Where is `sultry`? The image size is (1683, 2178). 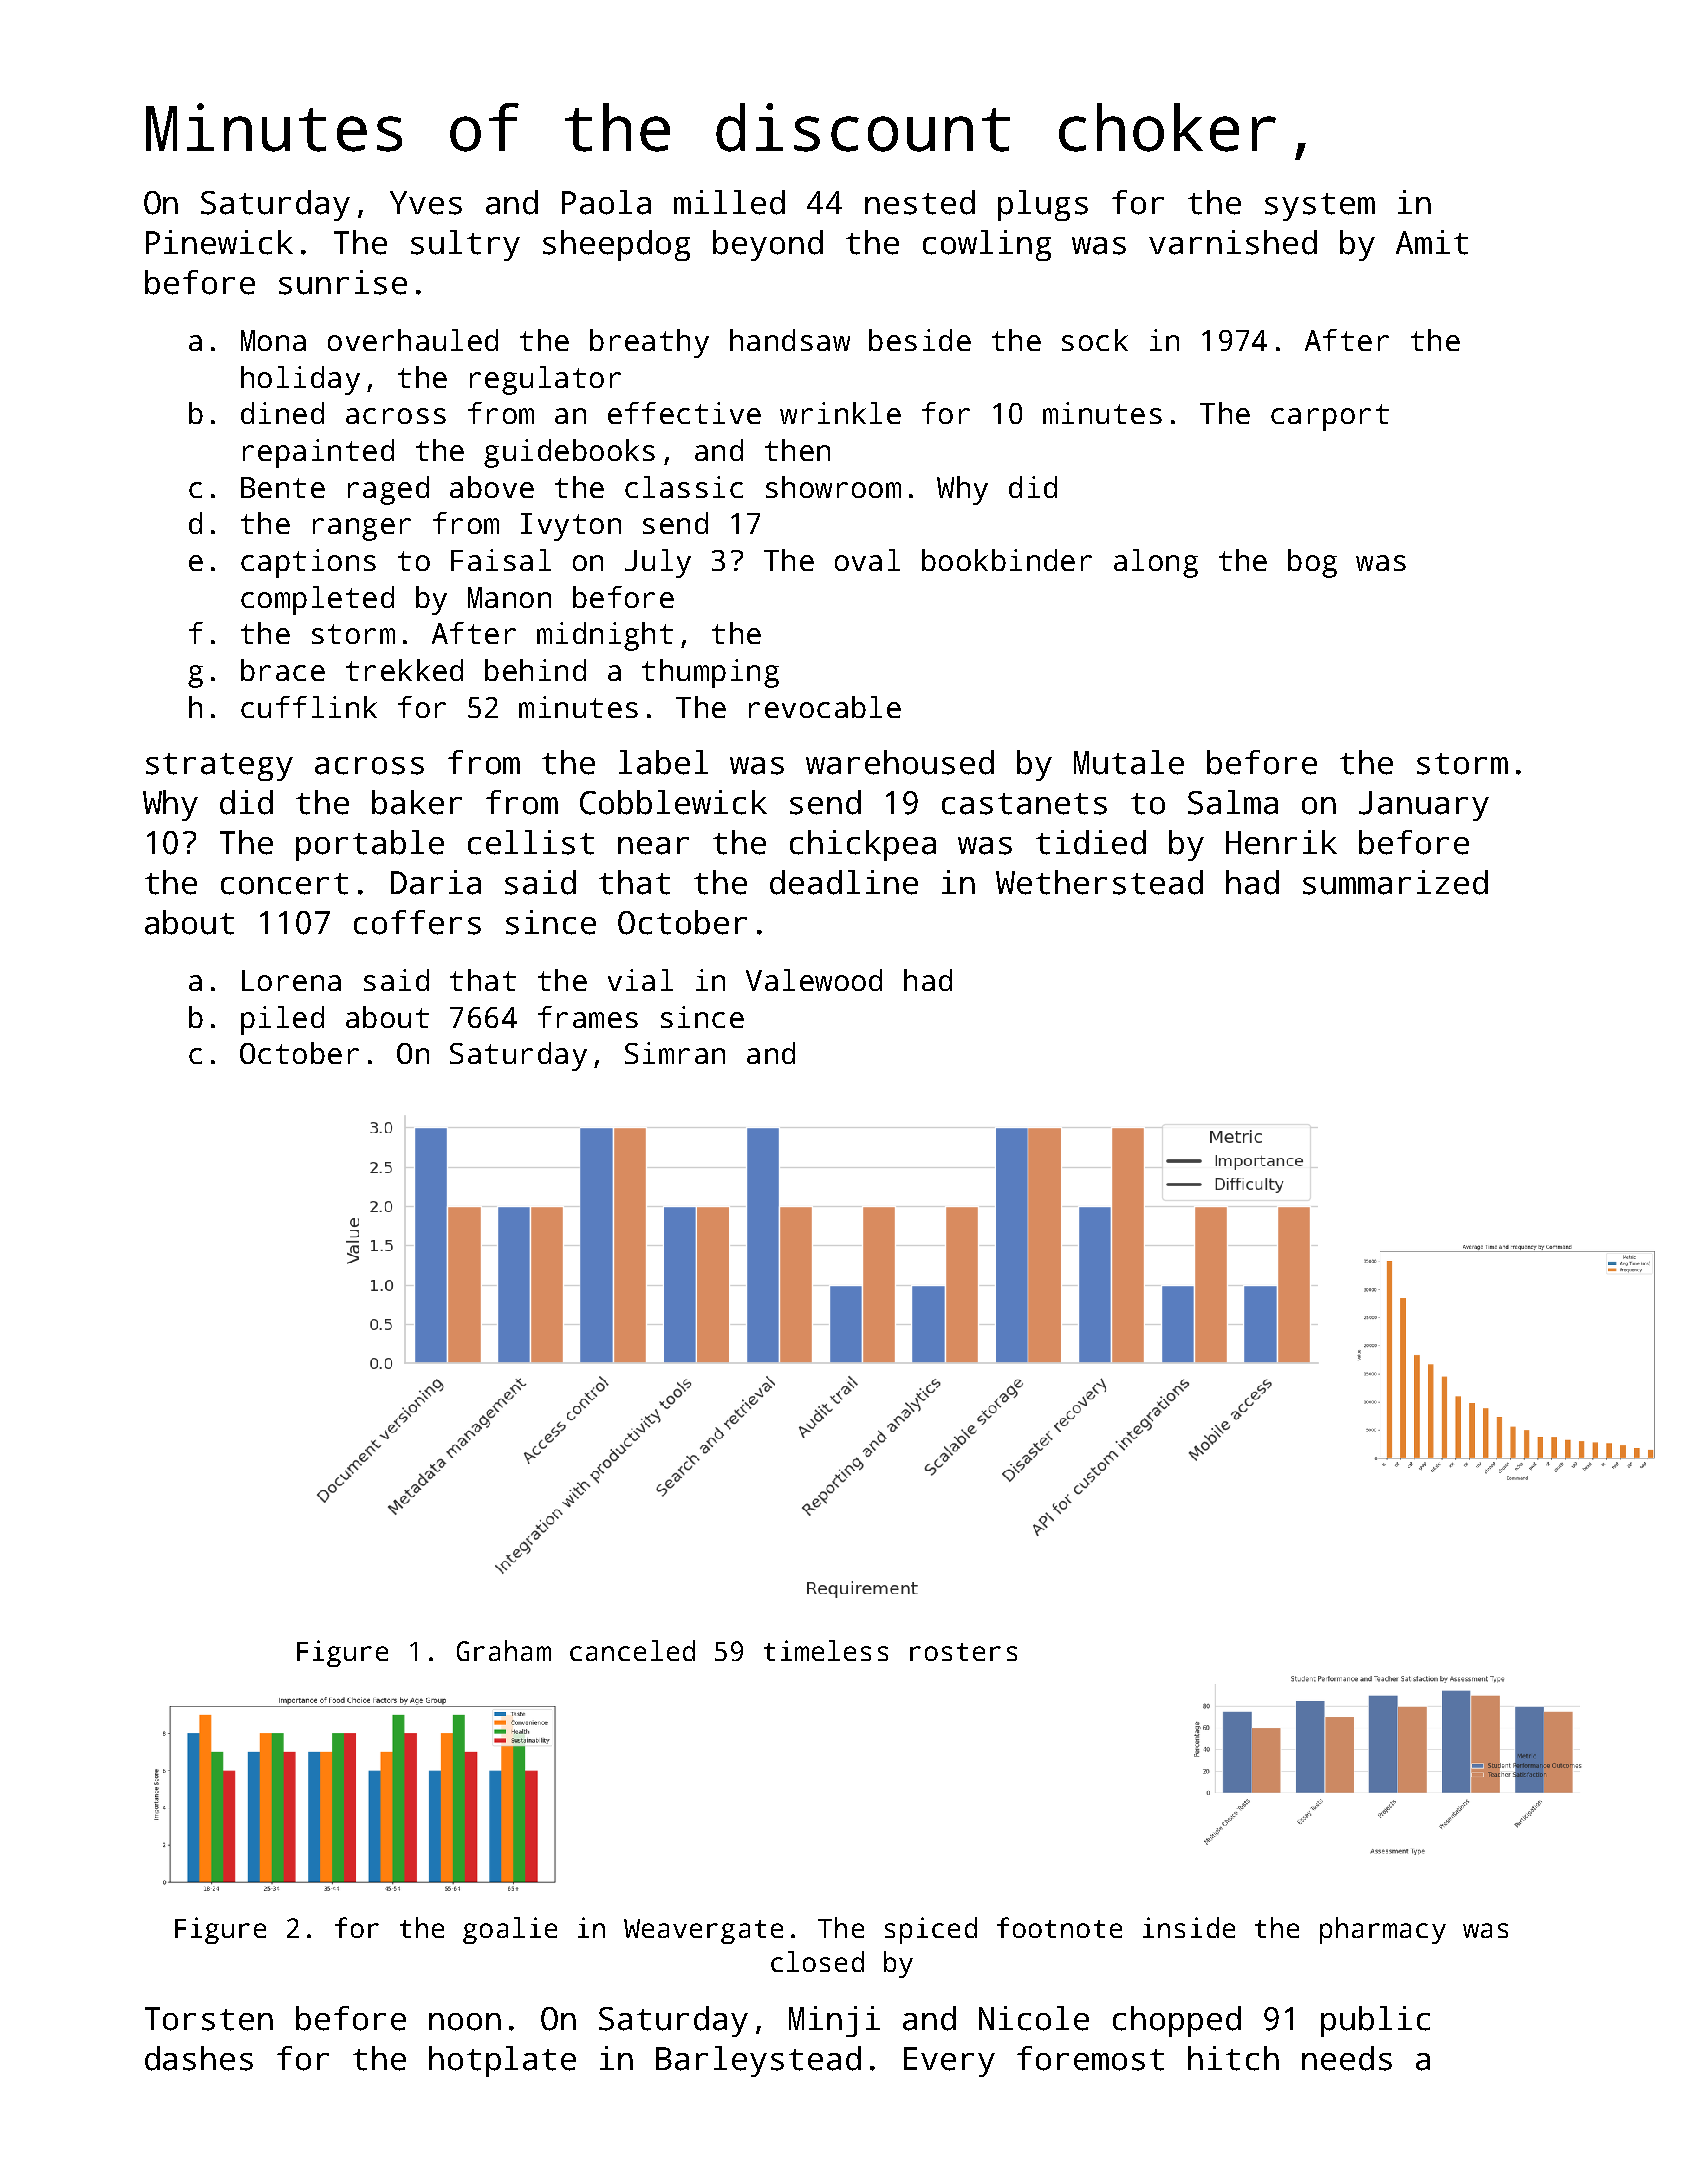 sultry is located at coordinates (465, 245).
